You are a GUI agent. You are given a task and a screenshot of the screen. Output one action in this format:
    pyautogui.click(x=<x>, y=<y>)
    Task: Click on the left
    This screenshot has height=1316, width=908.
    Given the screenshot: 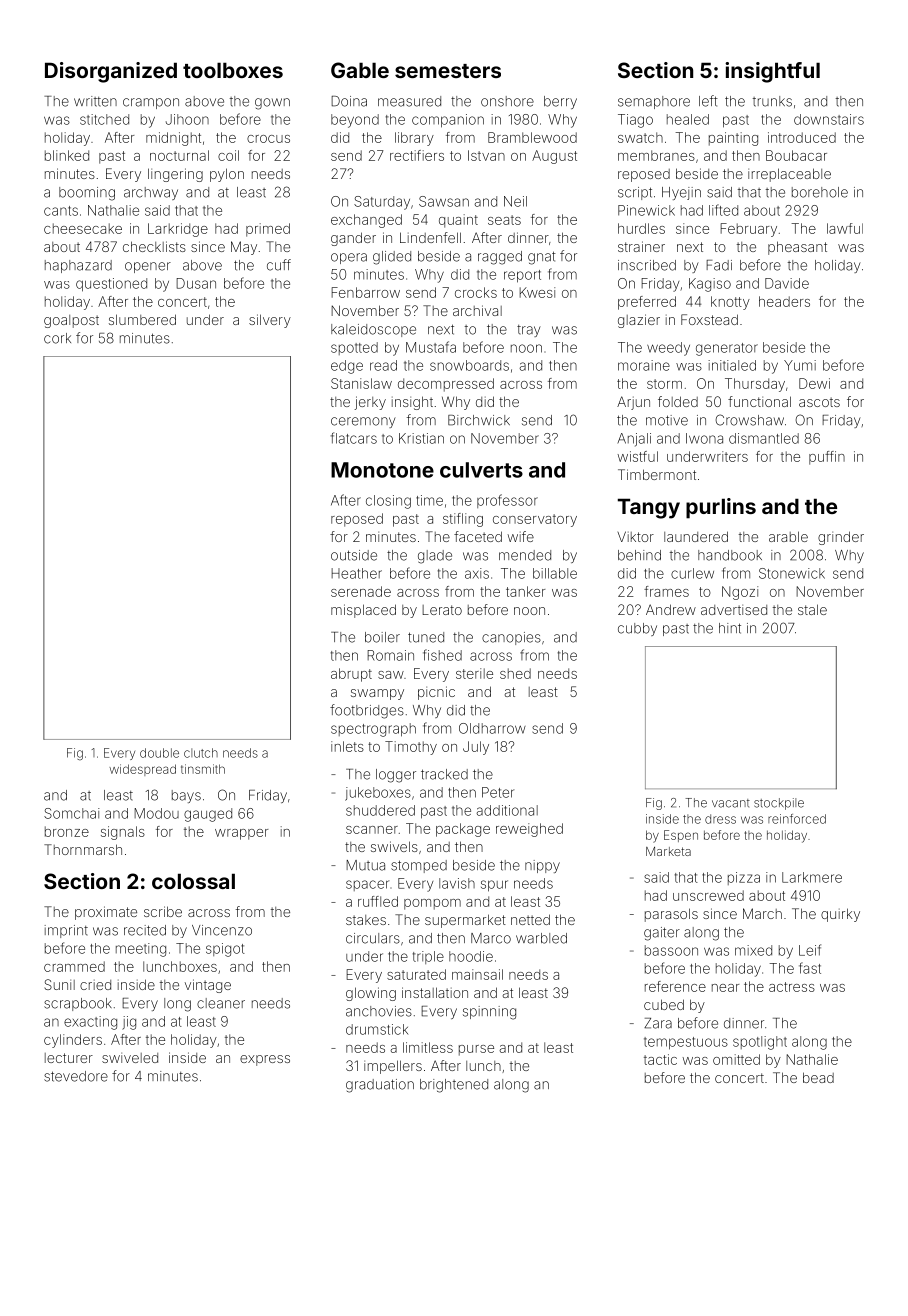 What is the action you would take?
    pyautogui.click(x=708, y=101)
